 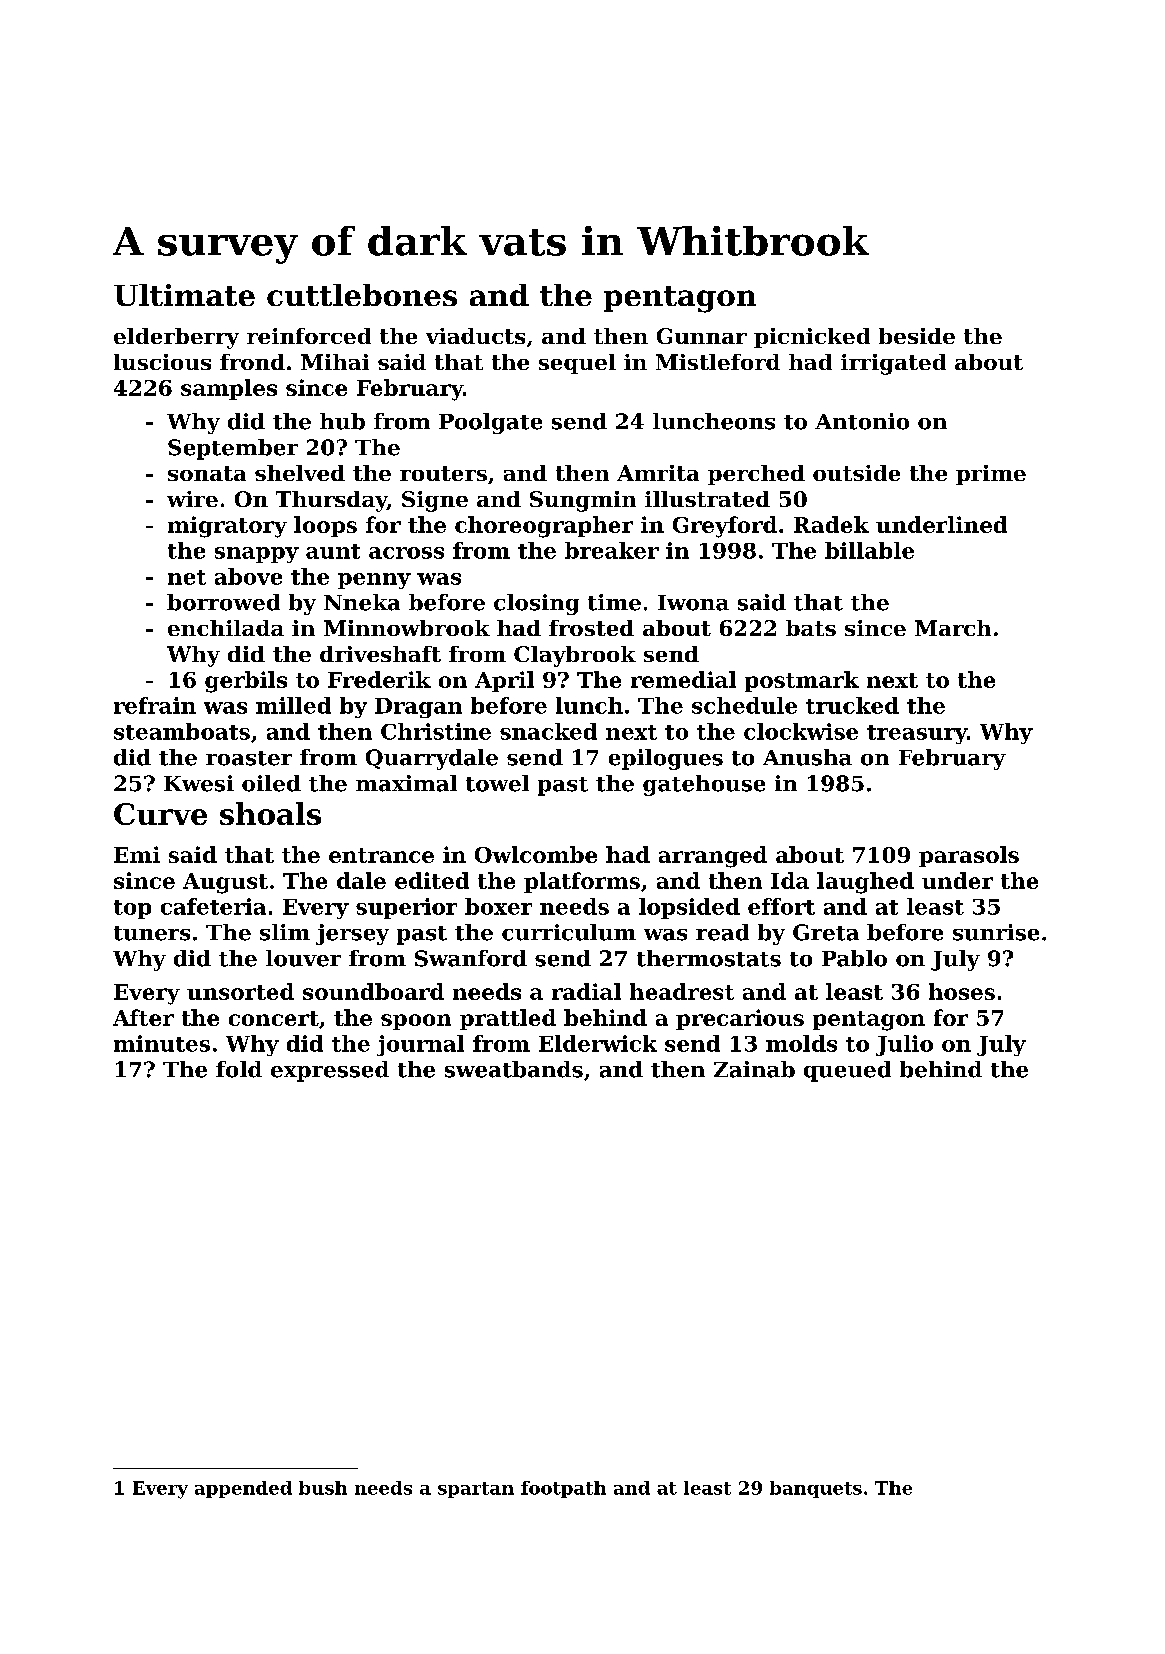 What do you see at coordinates (563, 1489) in the document?
I see `footpath` at bounding box center [563, 1489].
